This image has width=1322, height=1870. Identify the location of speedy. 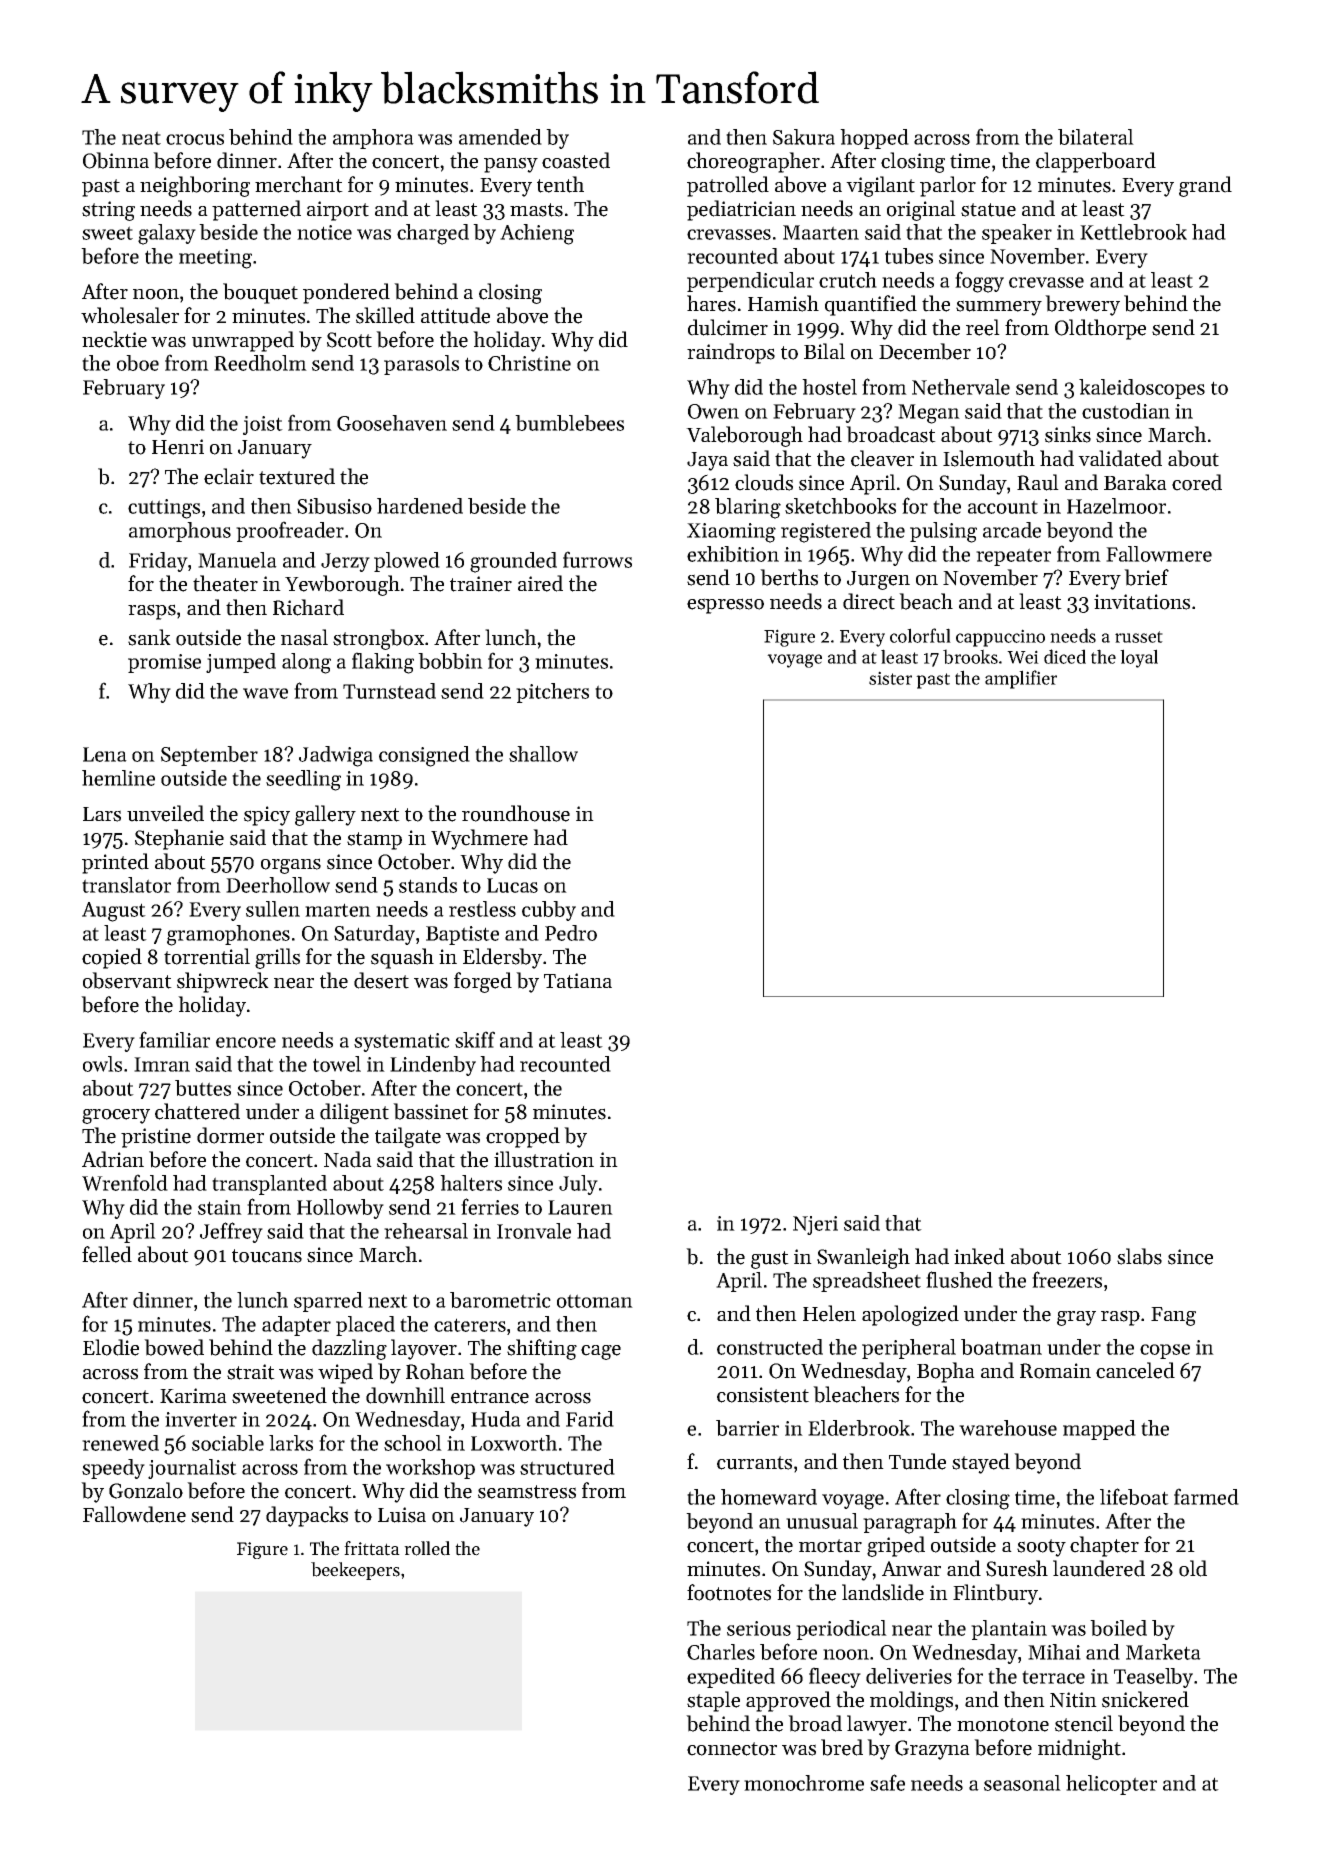
(113, 1469).
